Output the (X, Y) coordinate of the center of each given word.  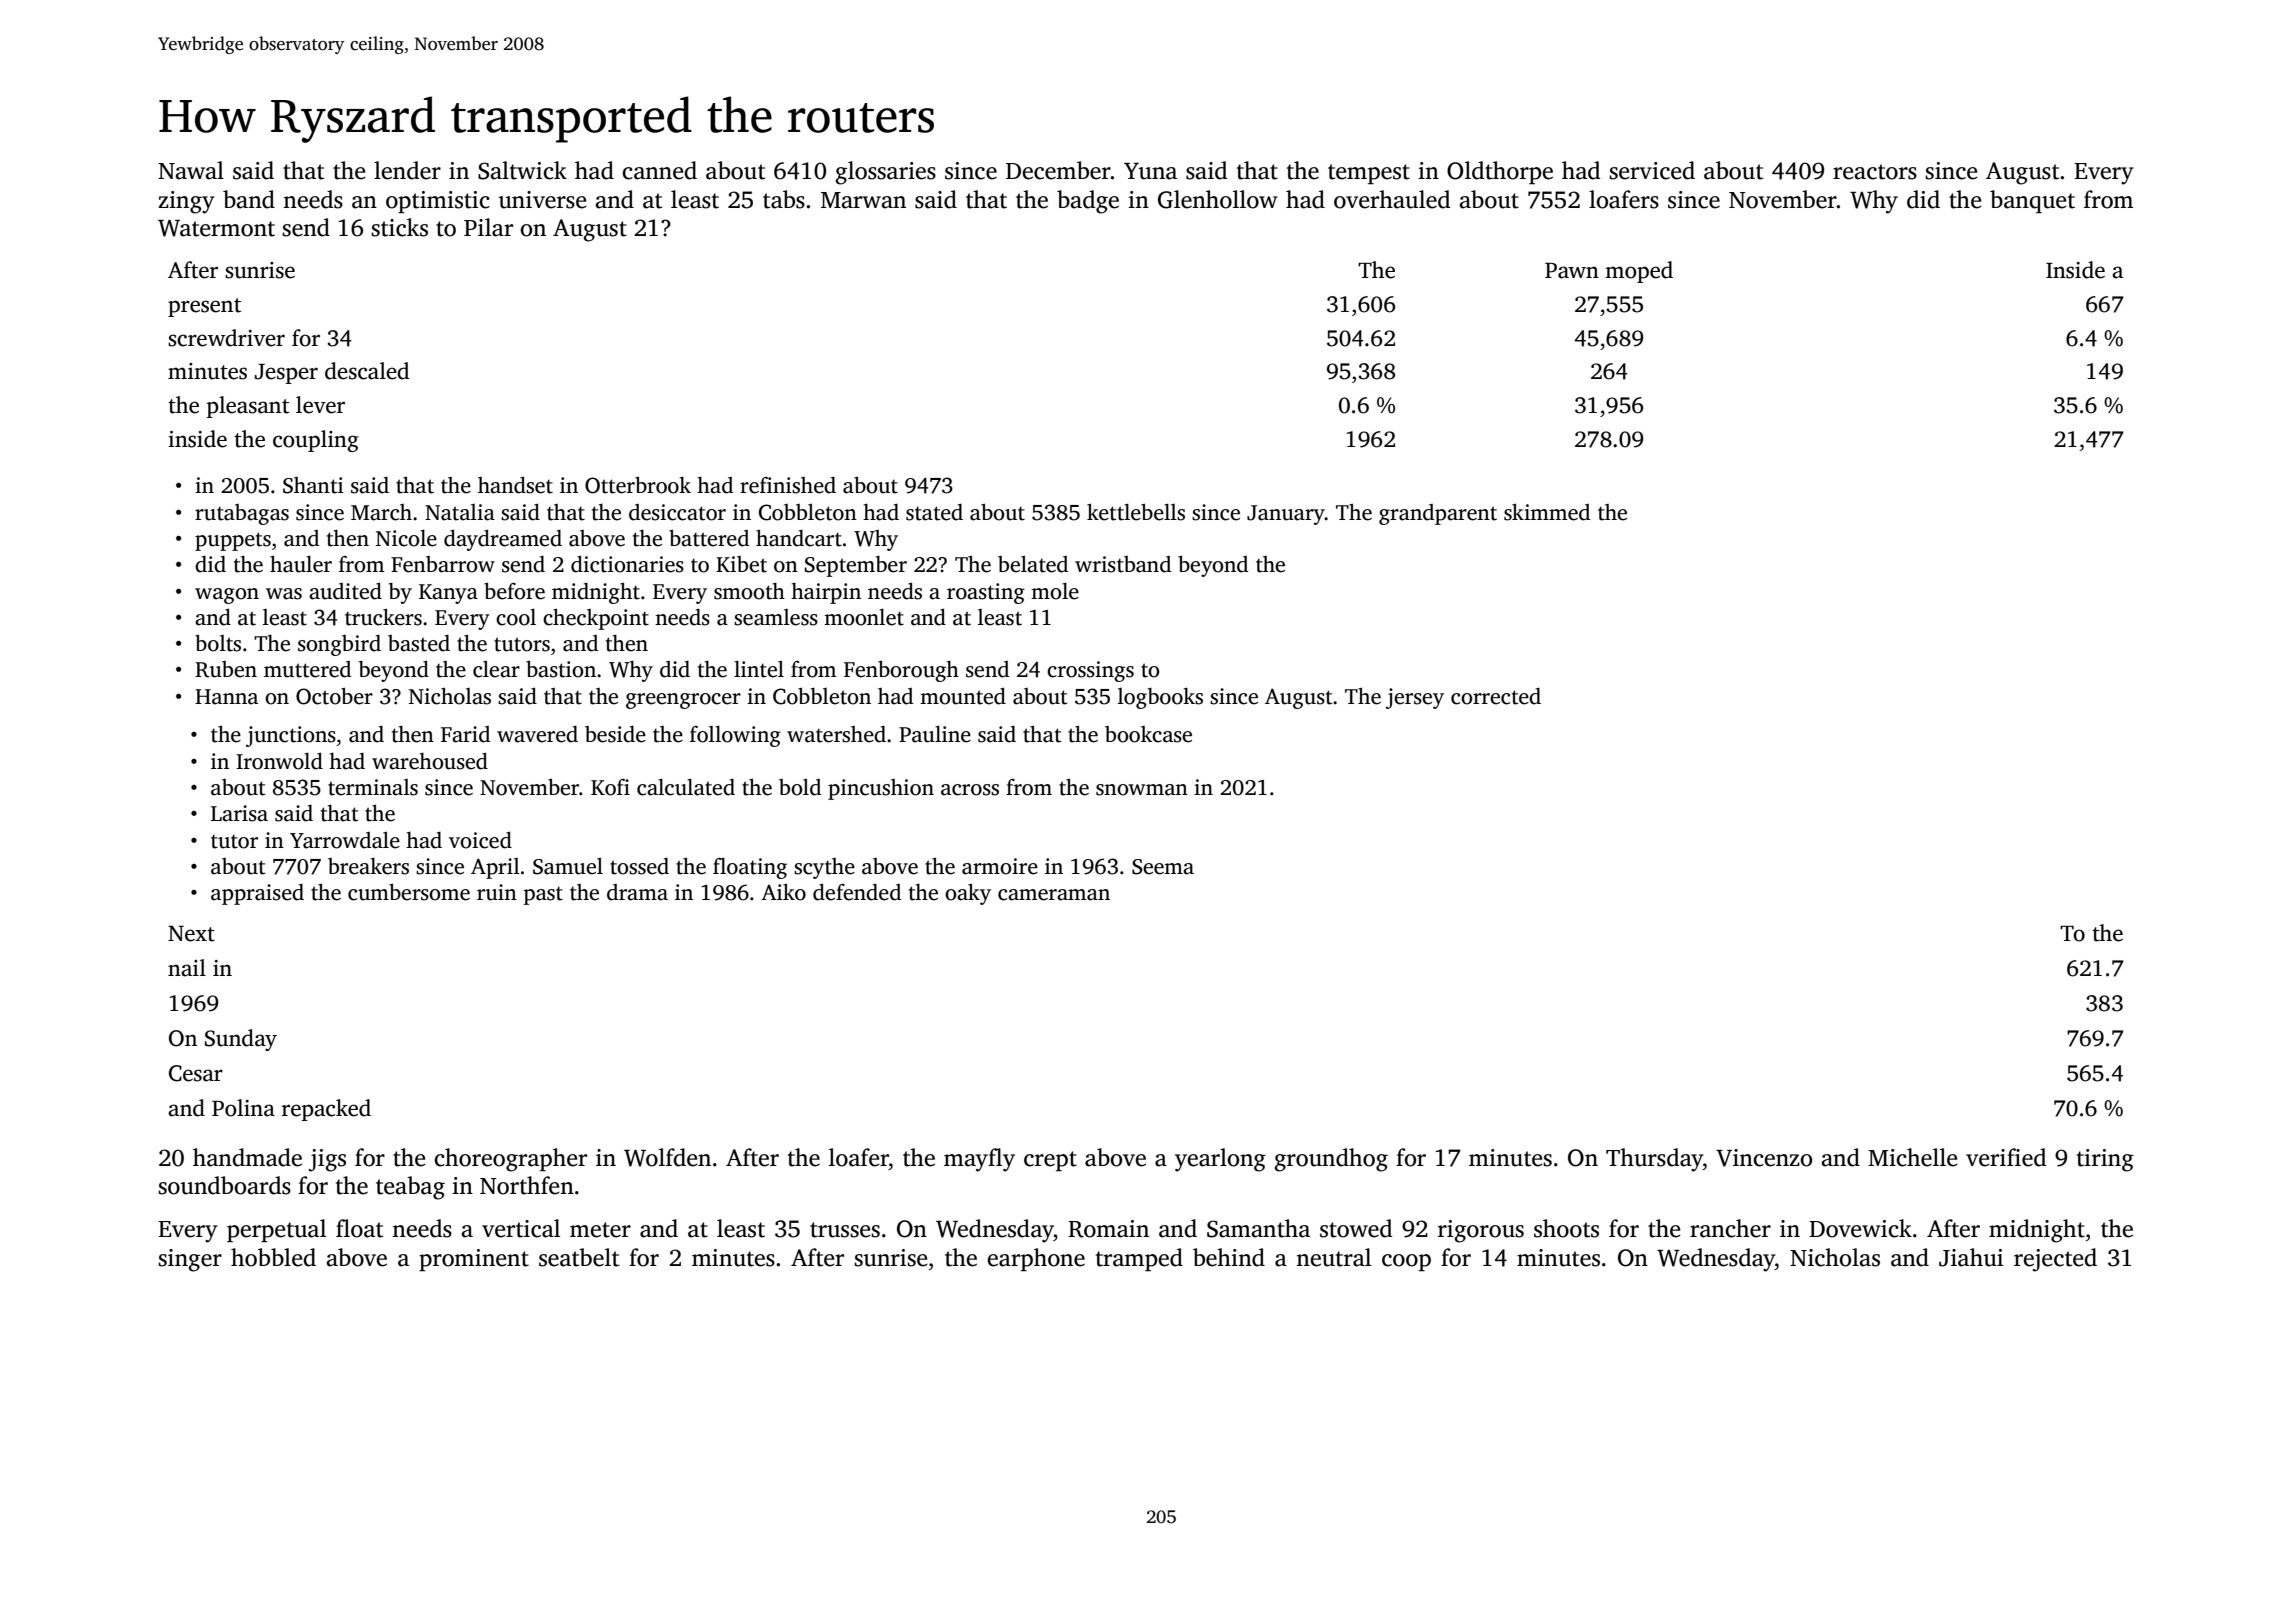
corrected (1496, 696)
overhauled (1392, 199)
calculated (686, 787)
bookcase (1148, 734)
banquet (2032, 201)
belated (1033, 564)
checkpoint (596, 619)
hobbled (273, 1257)
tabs (784, 199)
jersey (1415, 698)
